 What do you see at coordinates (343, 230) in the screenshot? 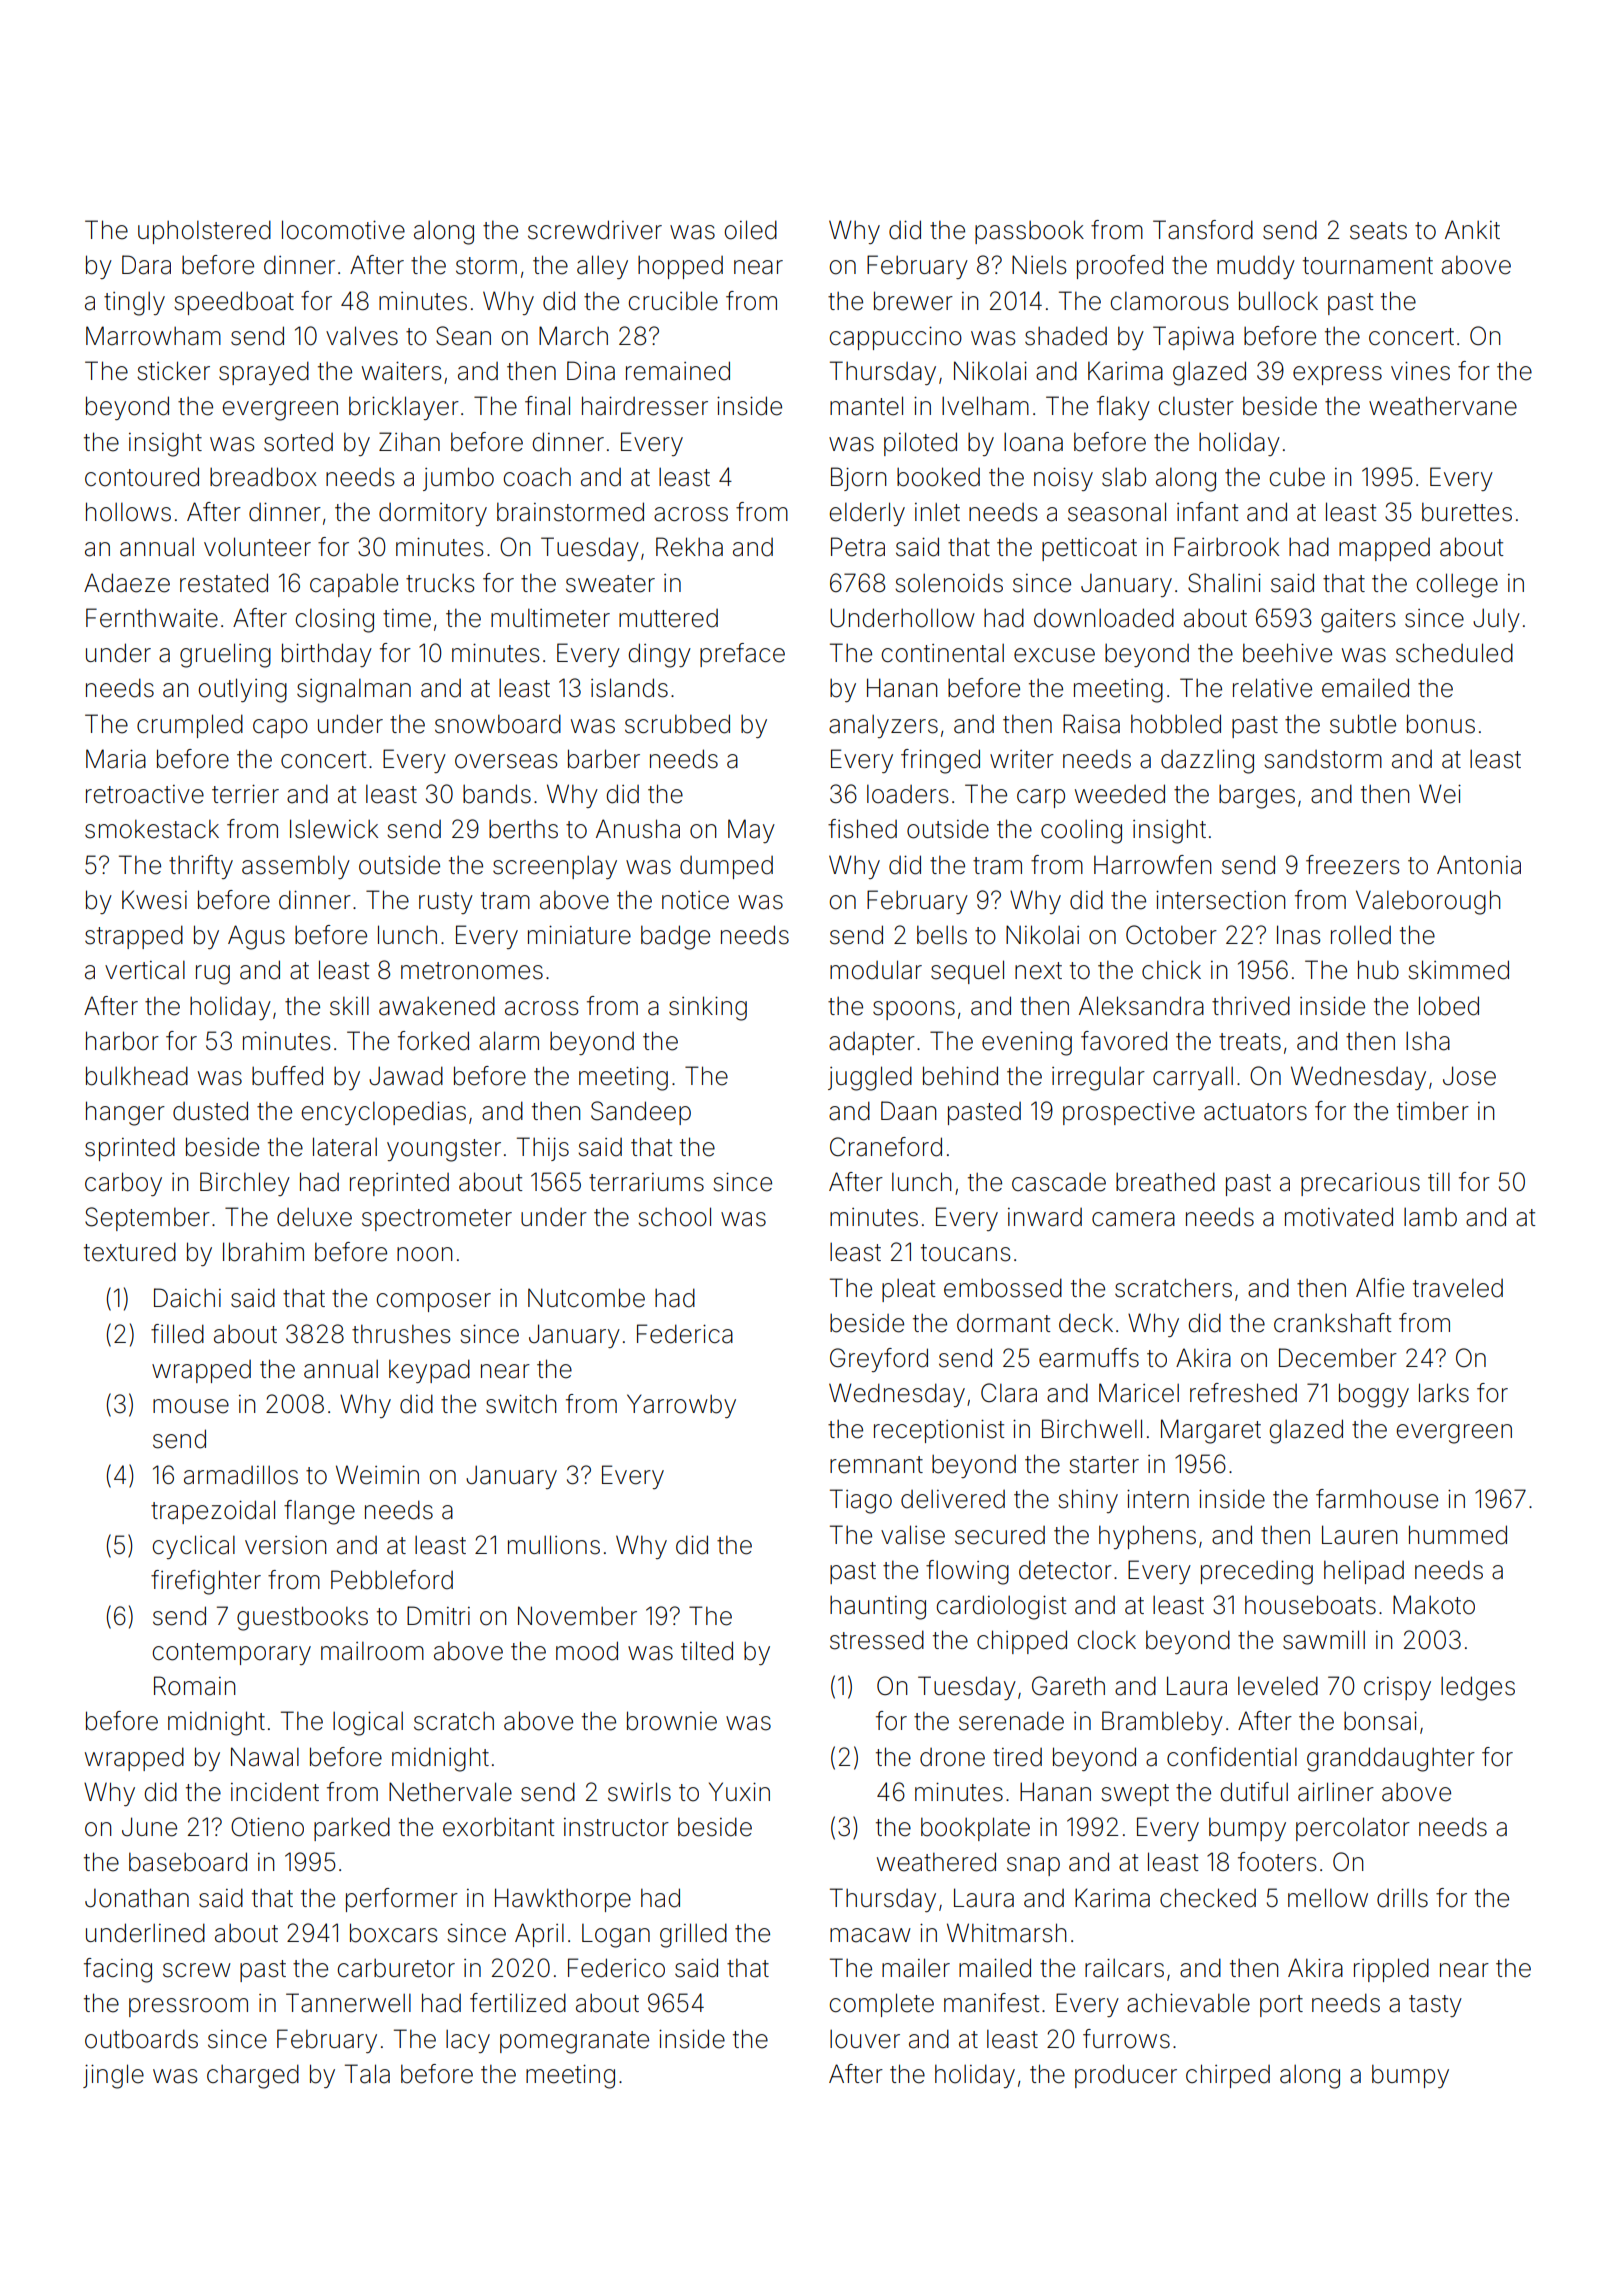
I see `locomotive` at bounding box center [343, 230].
